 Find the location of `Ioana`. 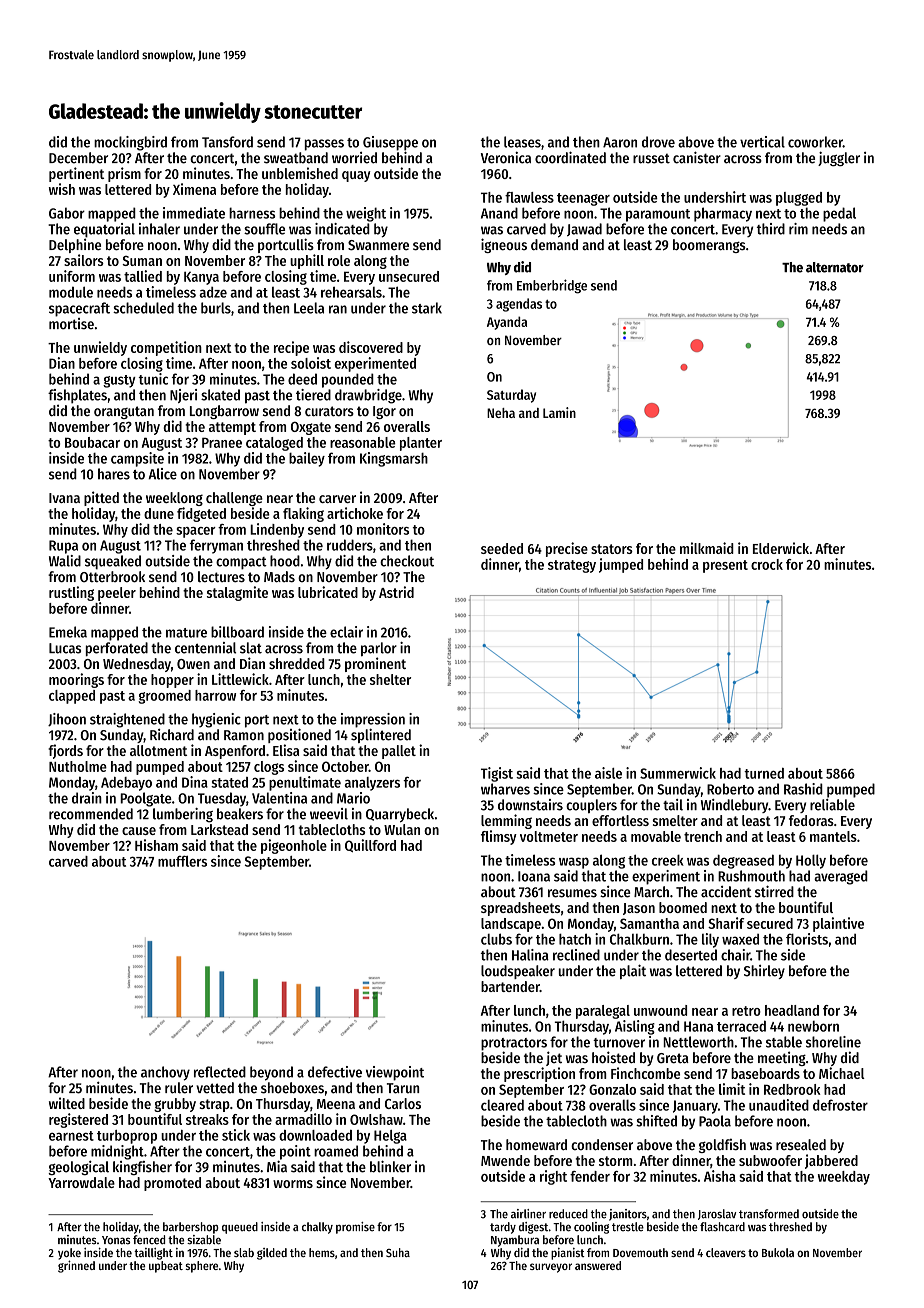

Ioana is located at coordinates (534, 876).
